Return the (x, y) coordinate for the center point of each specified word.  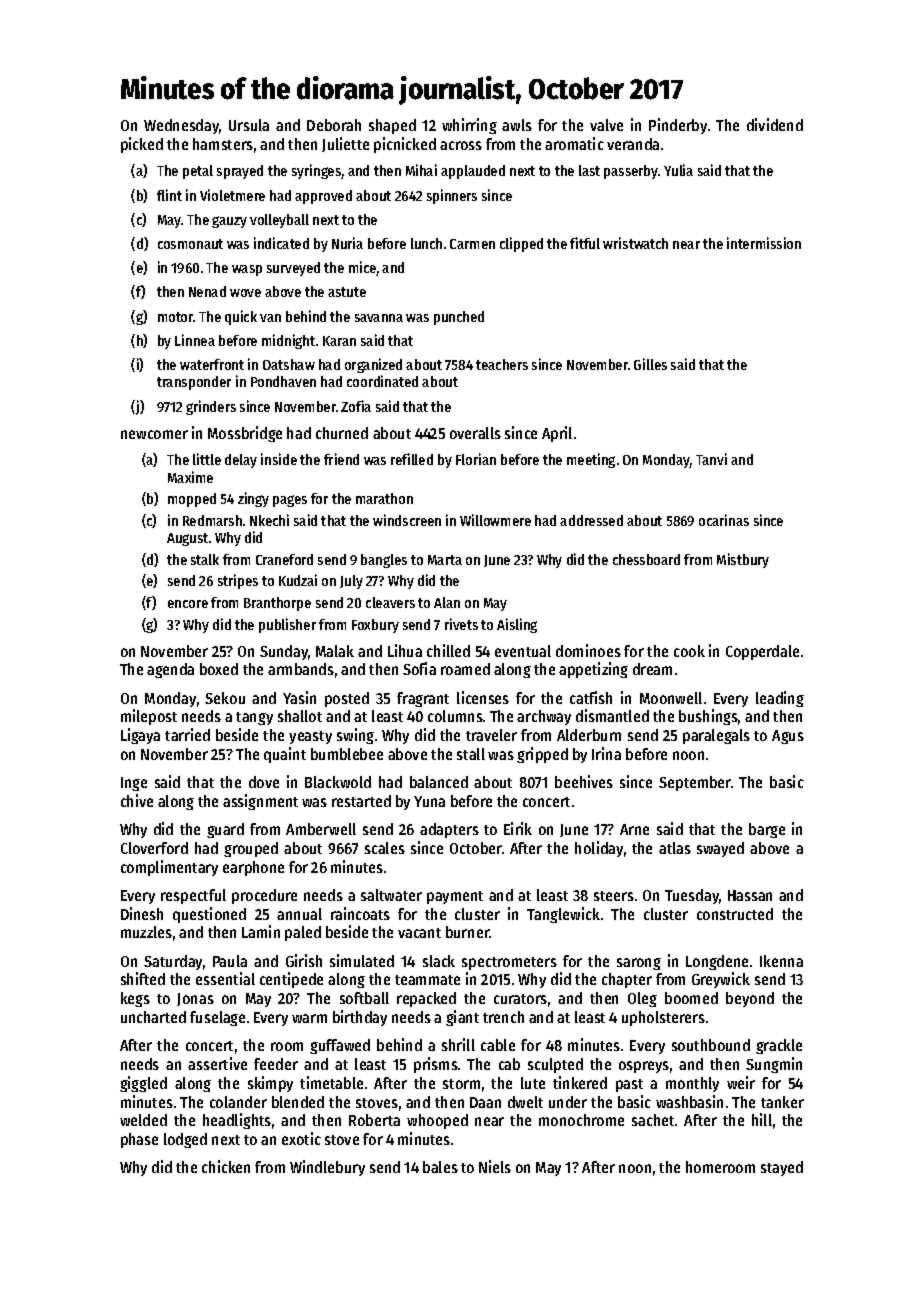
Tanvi (711, 459)
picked (142, 145)
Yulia (678, 170)
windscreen (407, 520)
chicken (226, 1166)
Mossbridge (245, 434)
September (695, 783)
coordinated (382, 381)
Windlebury (327, 1168)
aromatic (574, 143)
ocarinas (724, 520)
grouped (251, 849)
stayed (782, 1168)
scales (385, 848)
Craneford (284, 559)
